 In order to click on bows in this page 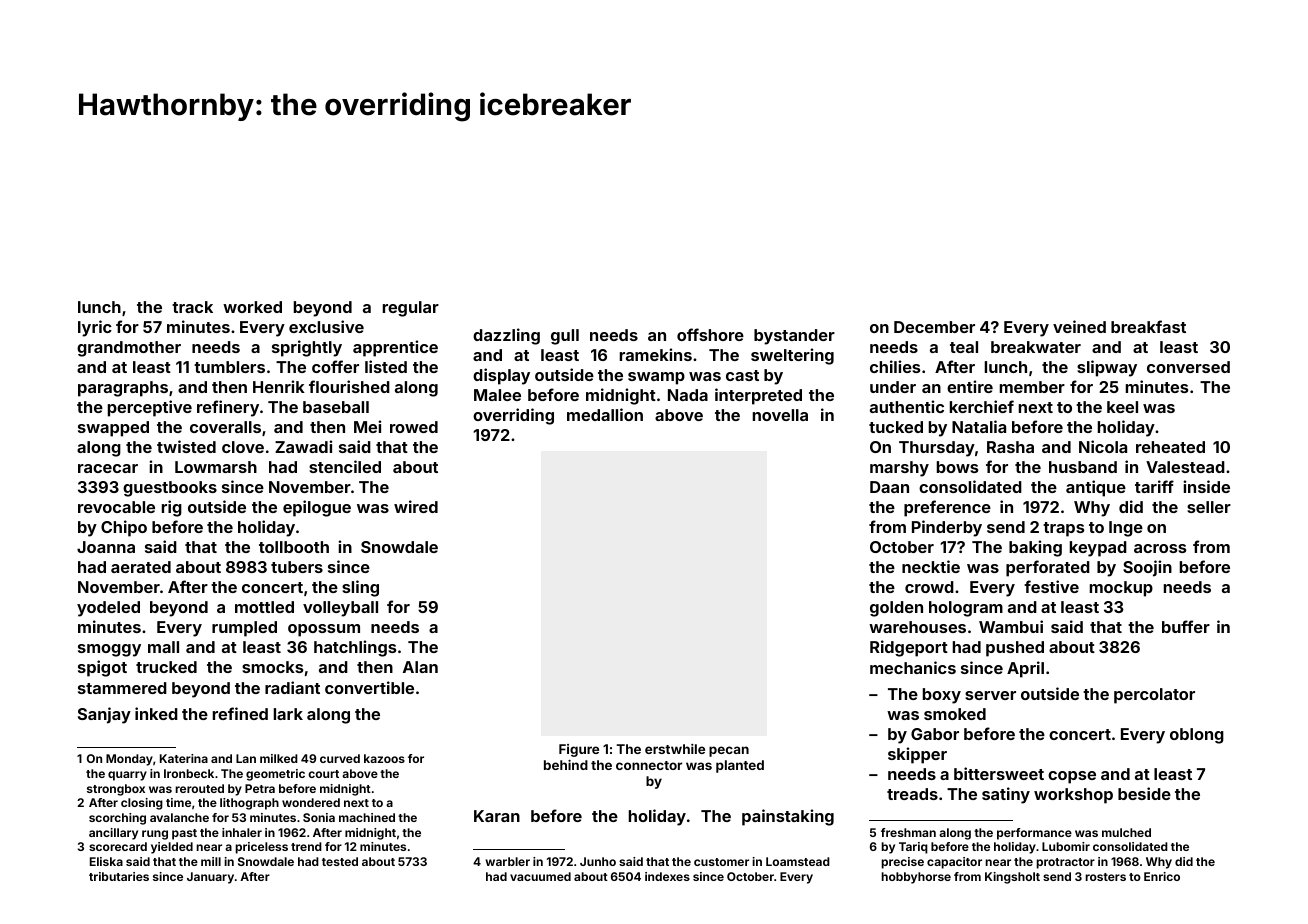, I will do `click(957, 467)`.
